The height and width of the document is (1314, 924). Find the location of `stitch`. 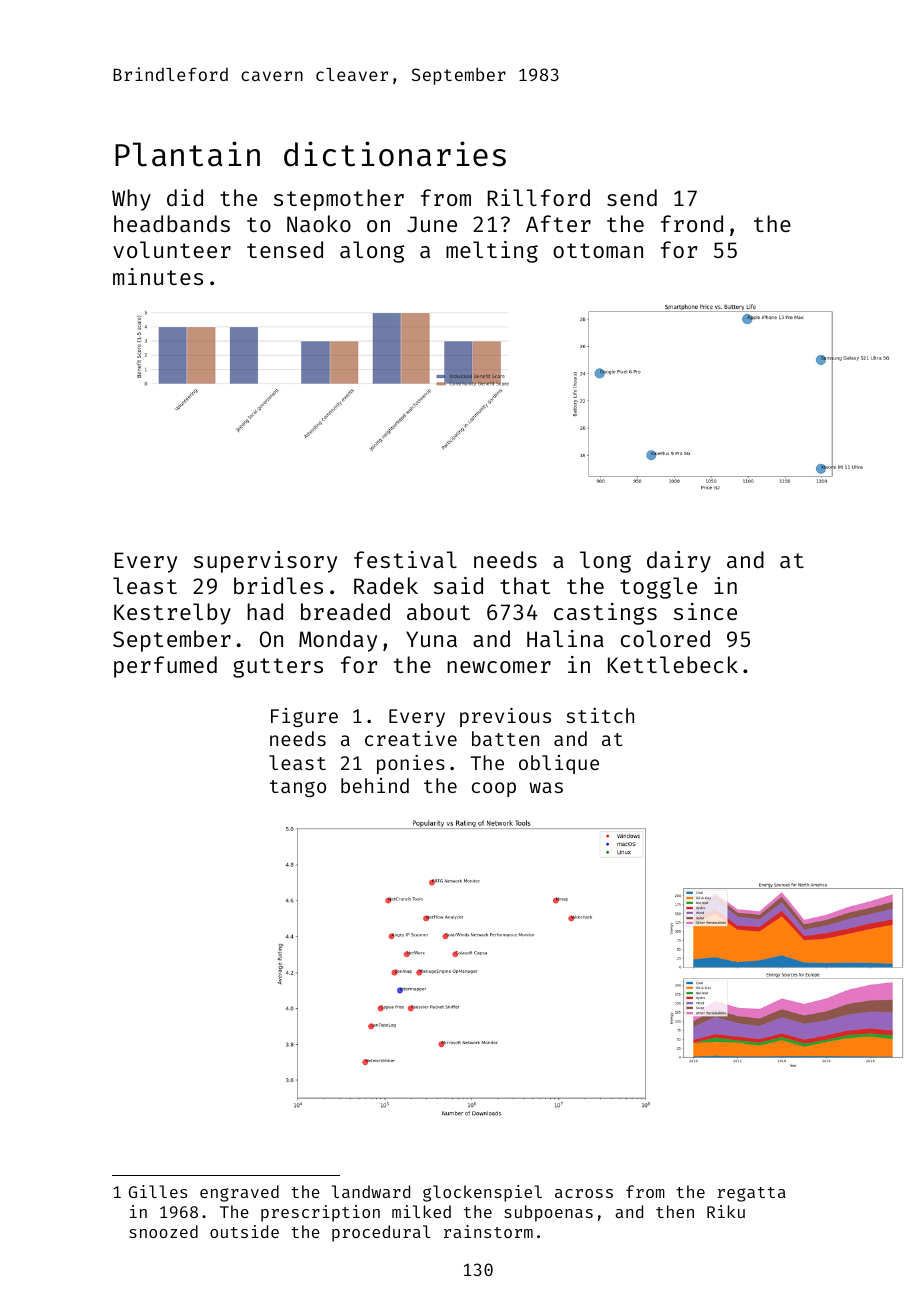

stitch is located at coordinates (600, 715).
